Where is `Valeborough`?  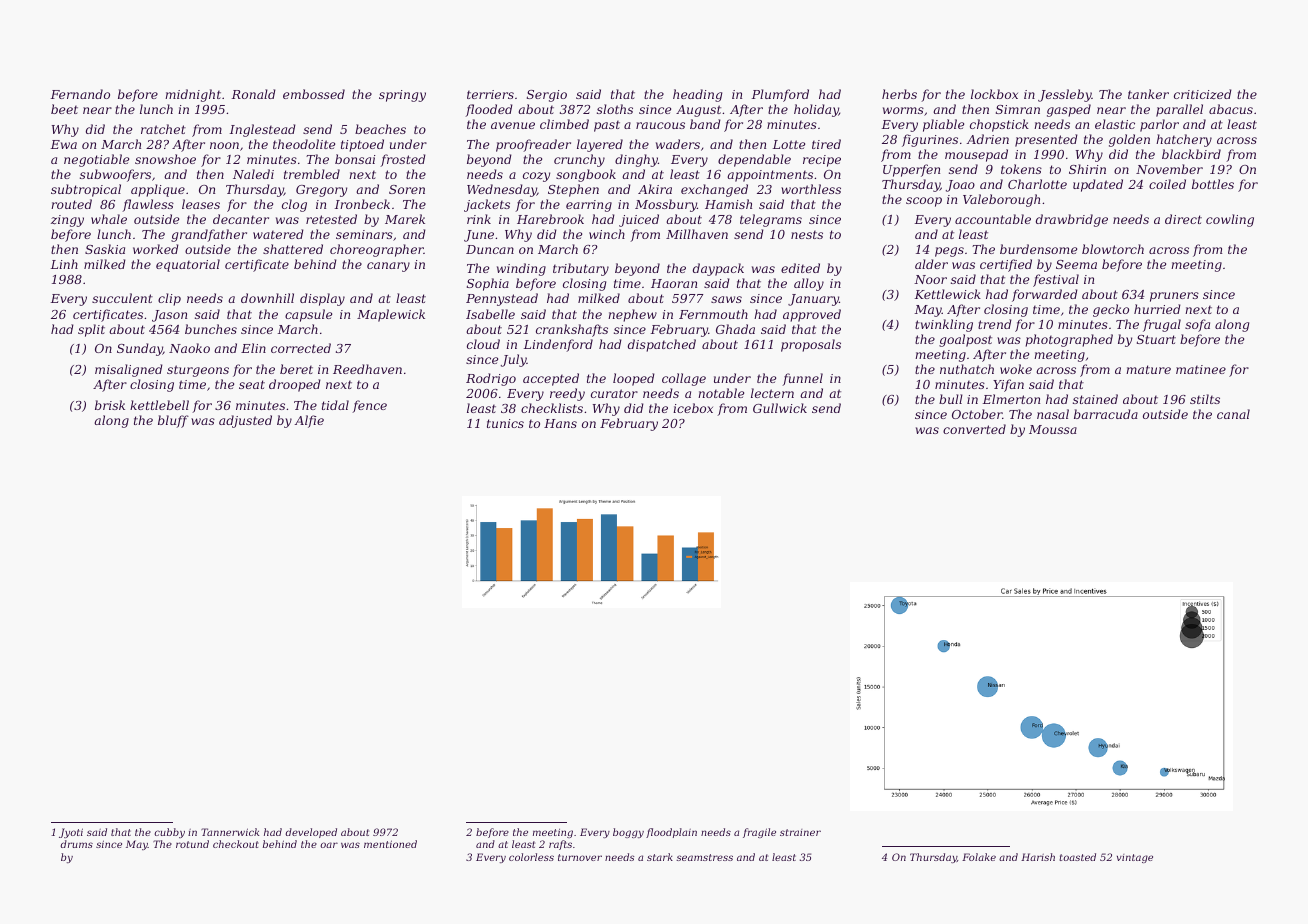
Valeborough is located at coordinates (1001, 200).
